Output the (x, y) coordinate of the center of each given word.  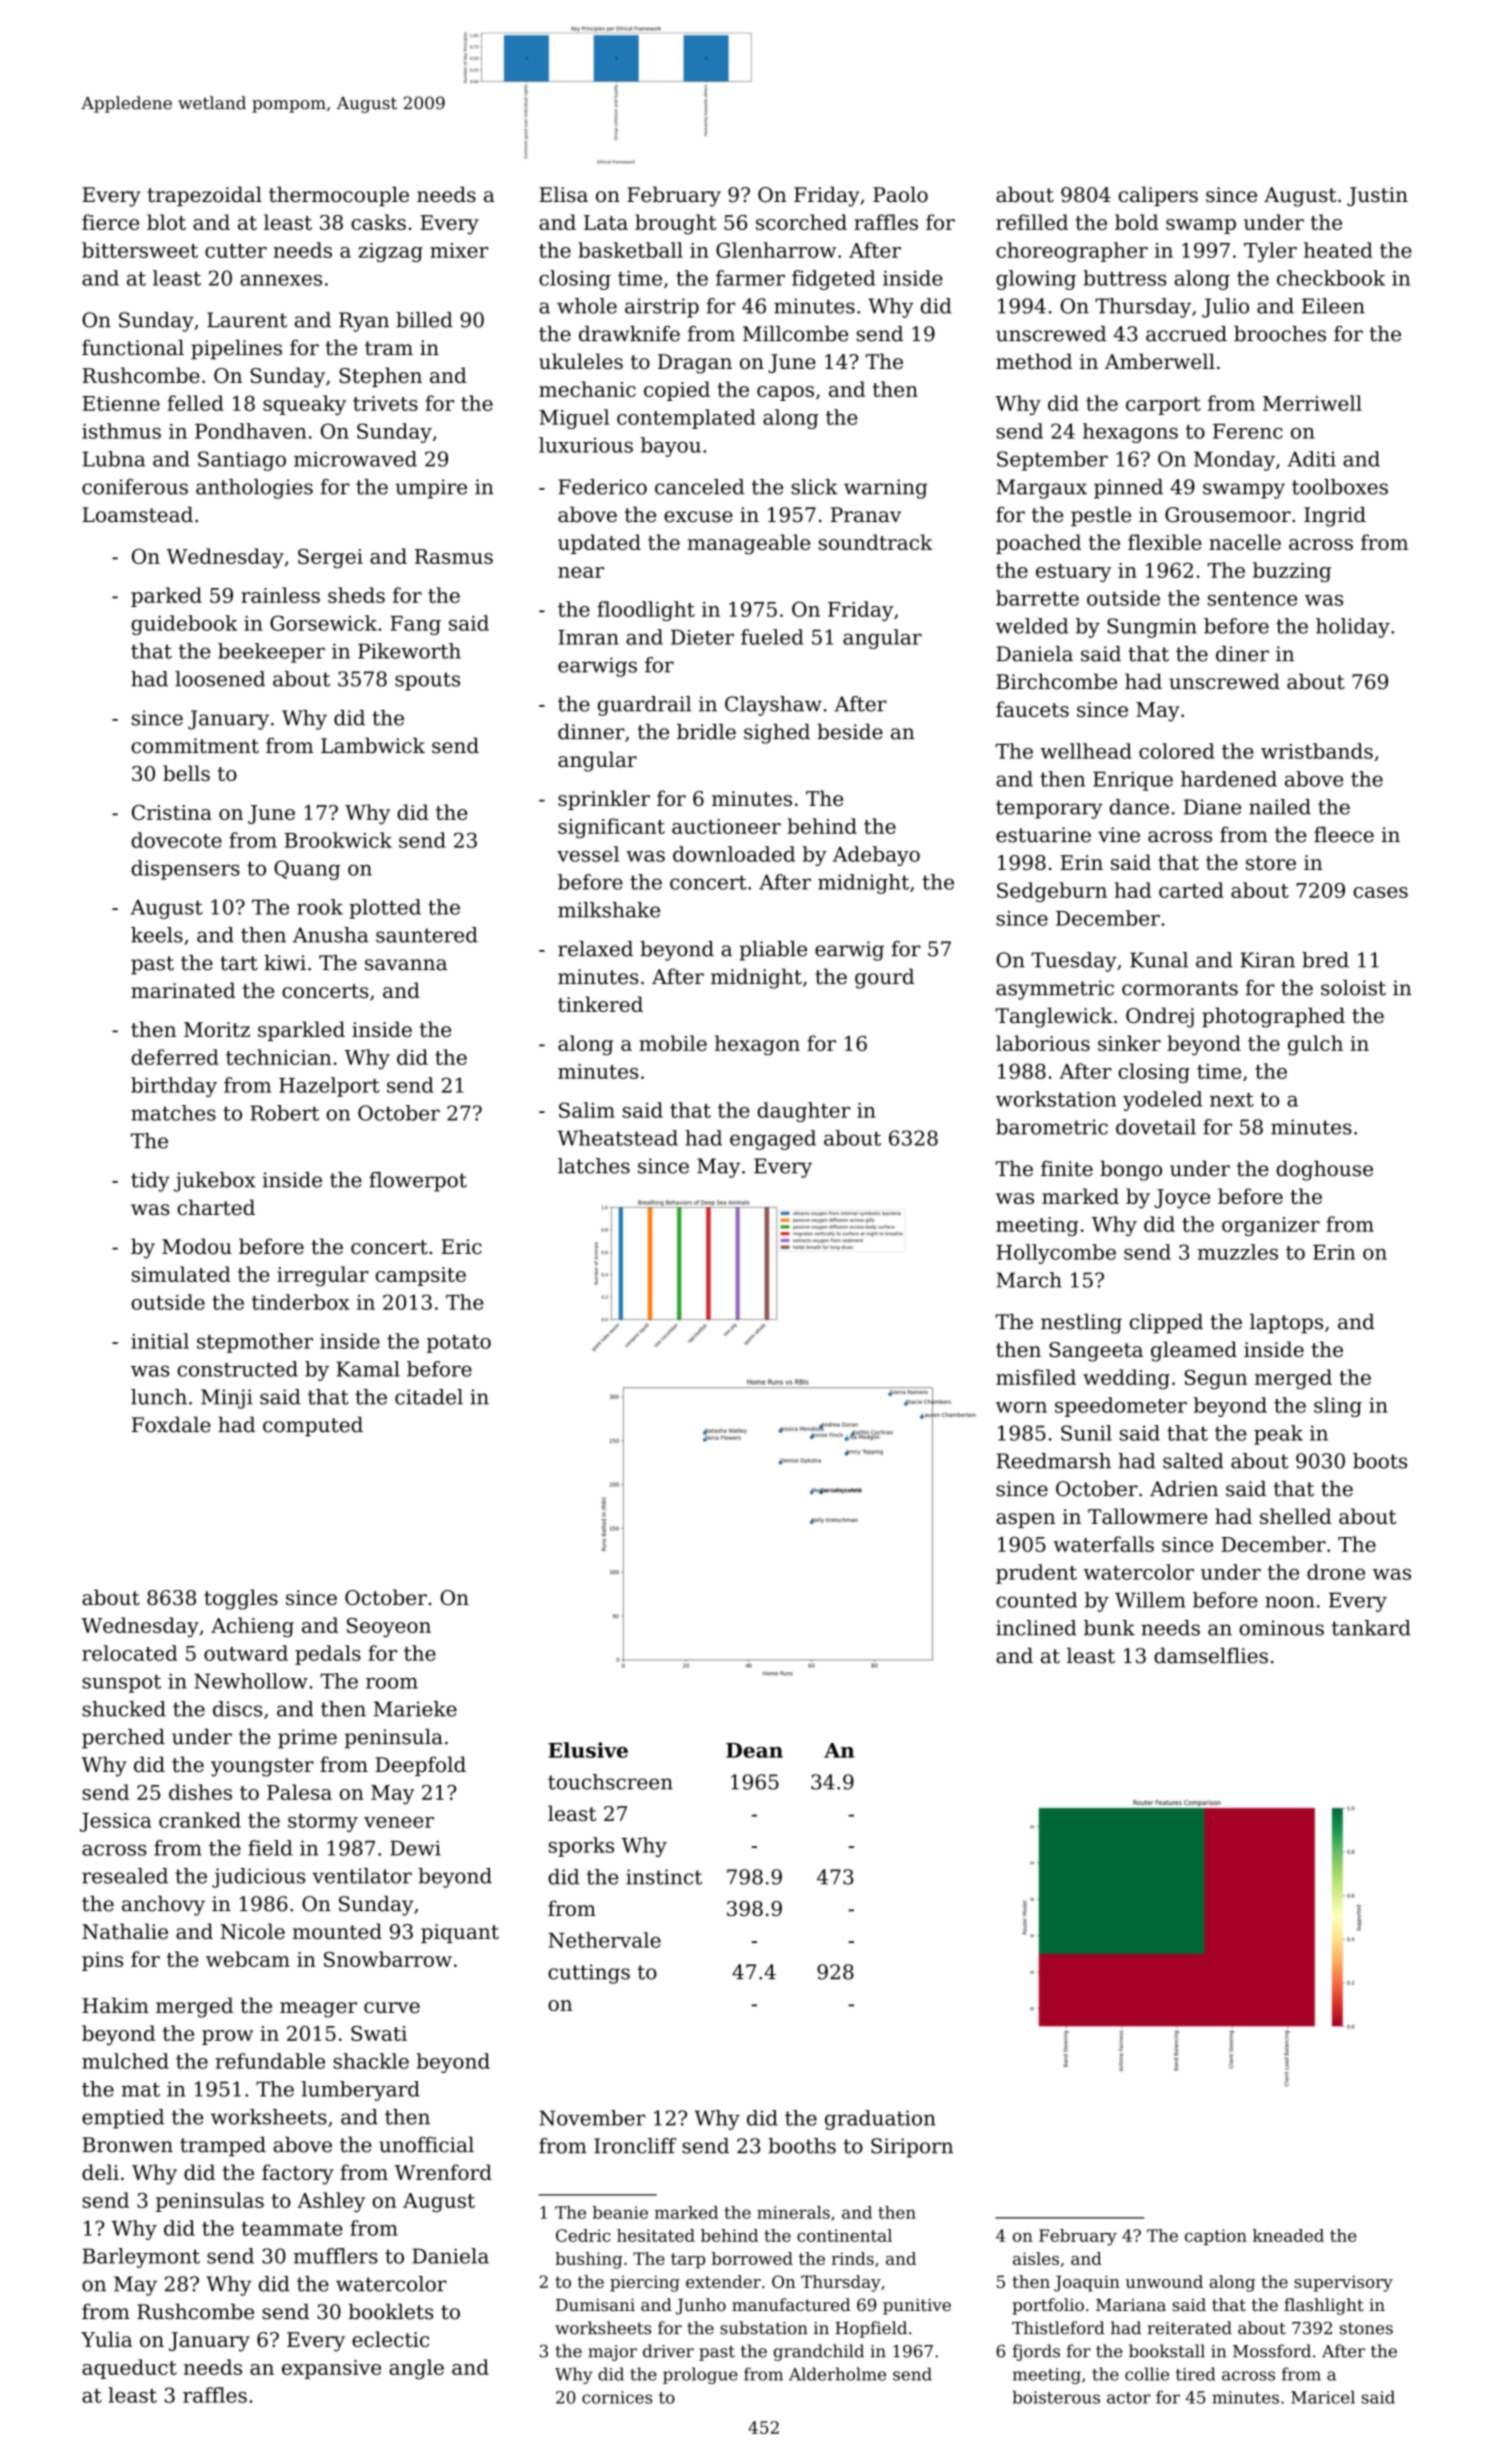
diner (1242, 654)
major (612, 2353)
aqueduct (129, 2369)
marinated (183, 990)
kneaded (1288, 2235)
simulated (181, 1274)
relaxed (595, 949)
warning (886, 489)
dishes (200, 1792)
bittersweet (140, 250)
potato (459, 1344)
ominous (1281, 1628)
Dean (754, 1750)
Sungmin (1152, 628)
